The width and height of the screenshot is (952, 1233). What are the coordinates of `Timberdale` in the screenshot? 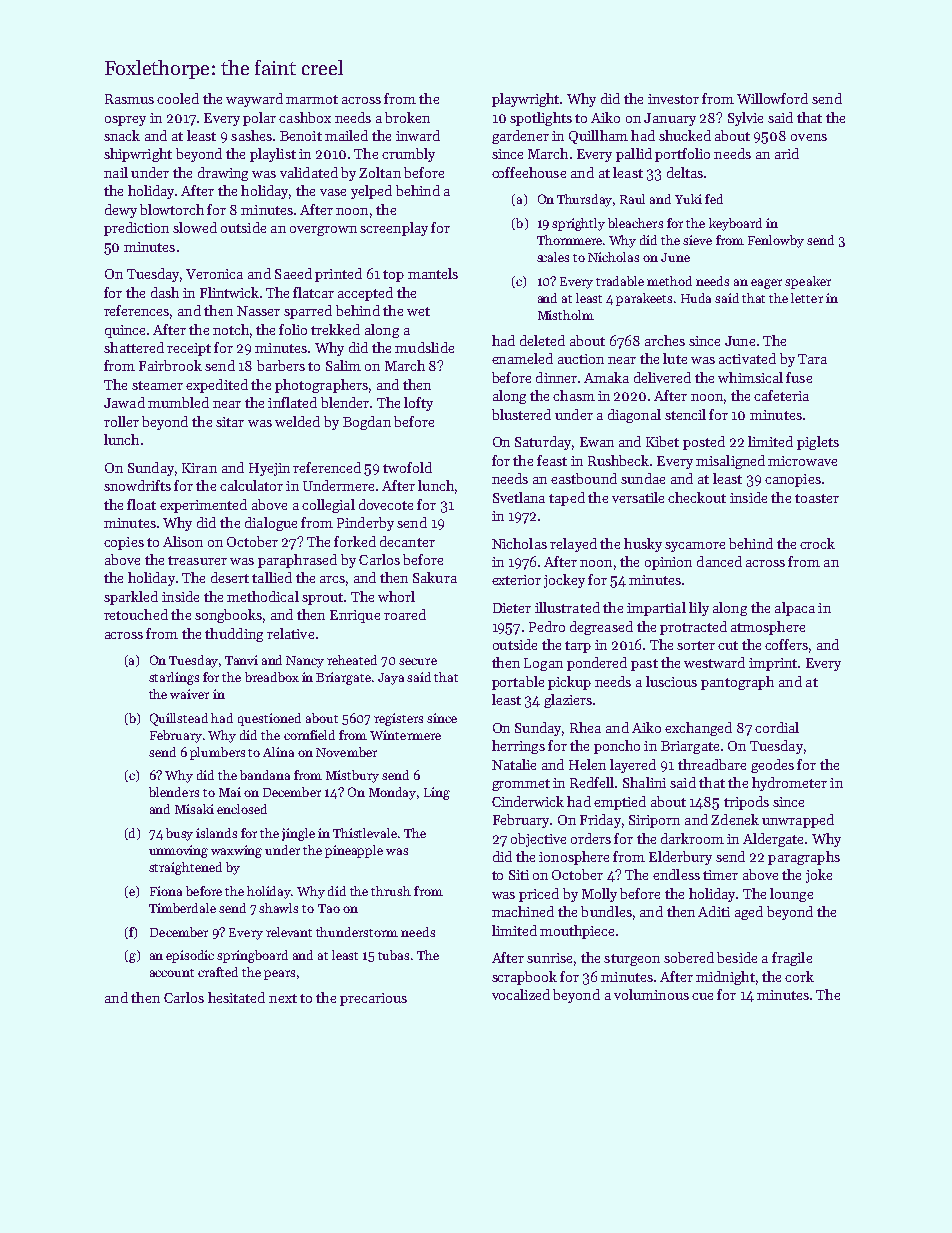 It's located at (182, 908).
